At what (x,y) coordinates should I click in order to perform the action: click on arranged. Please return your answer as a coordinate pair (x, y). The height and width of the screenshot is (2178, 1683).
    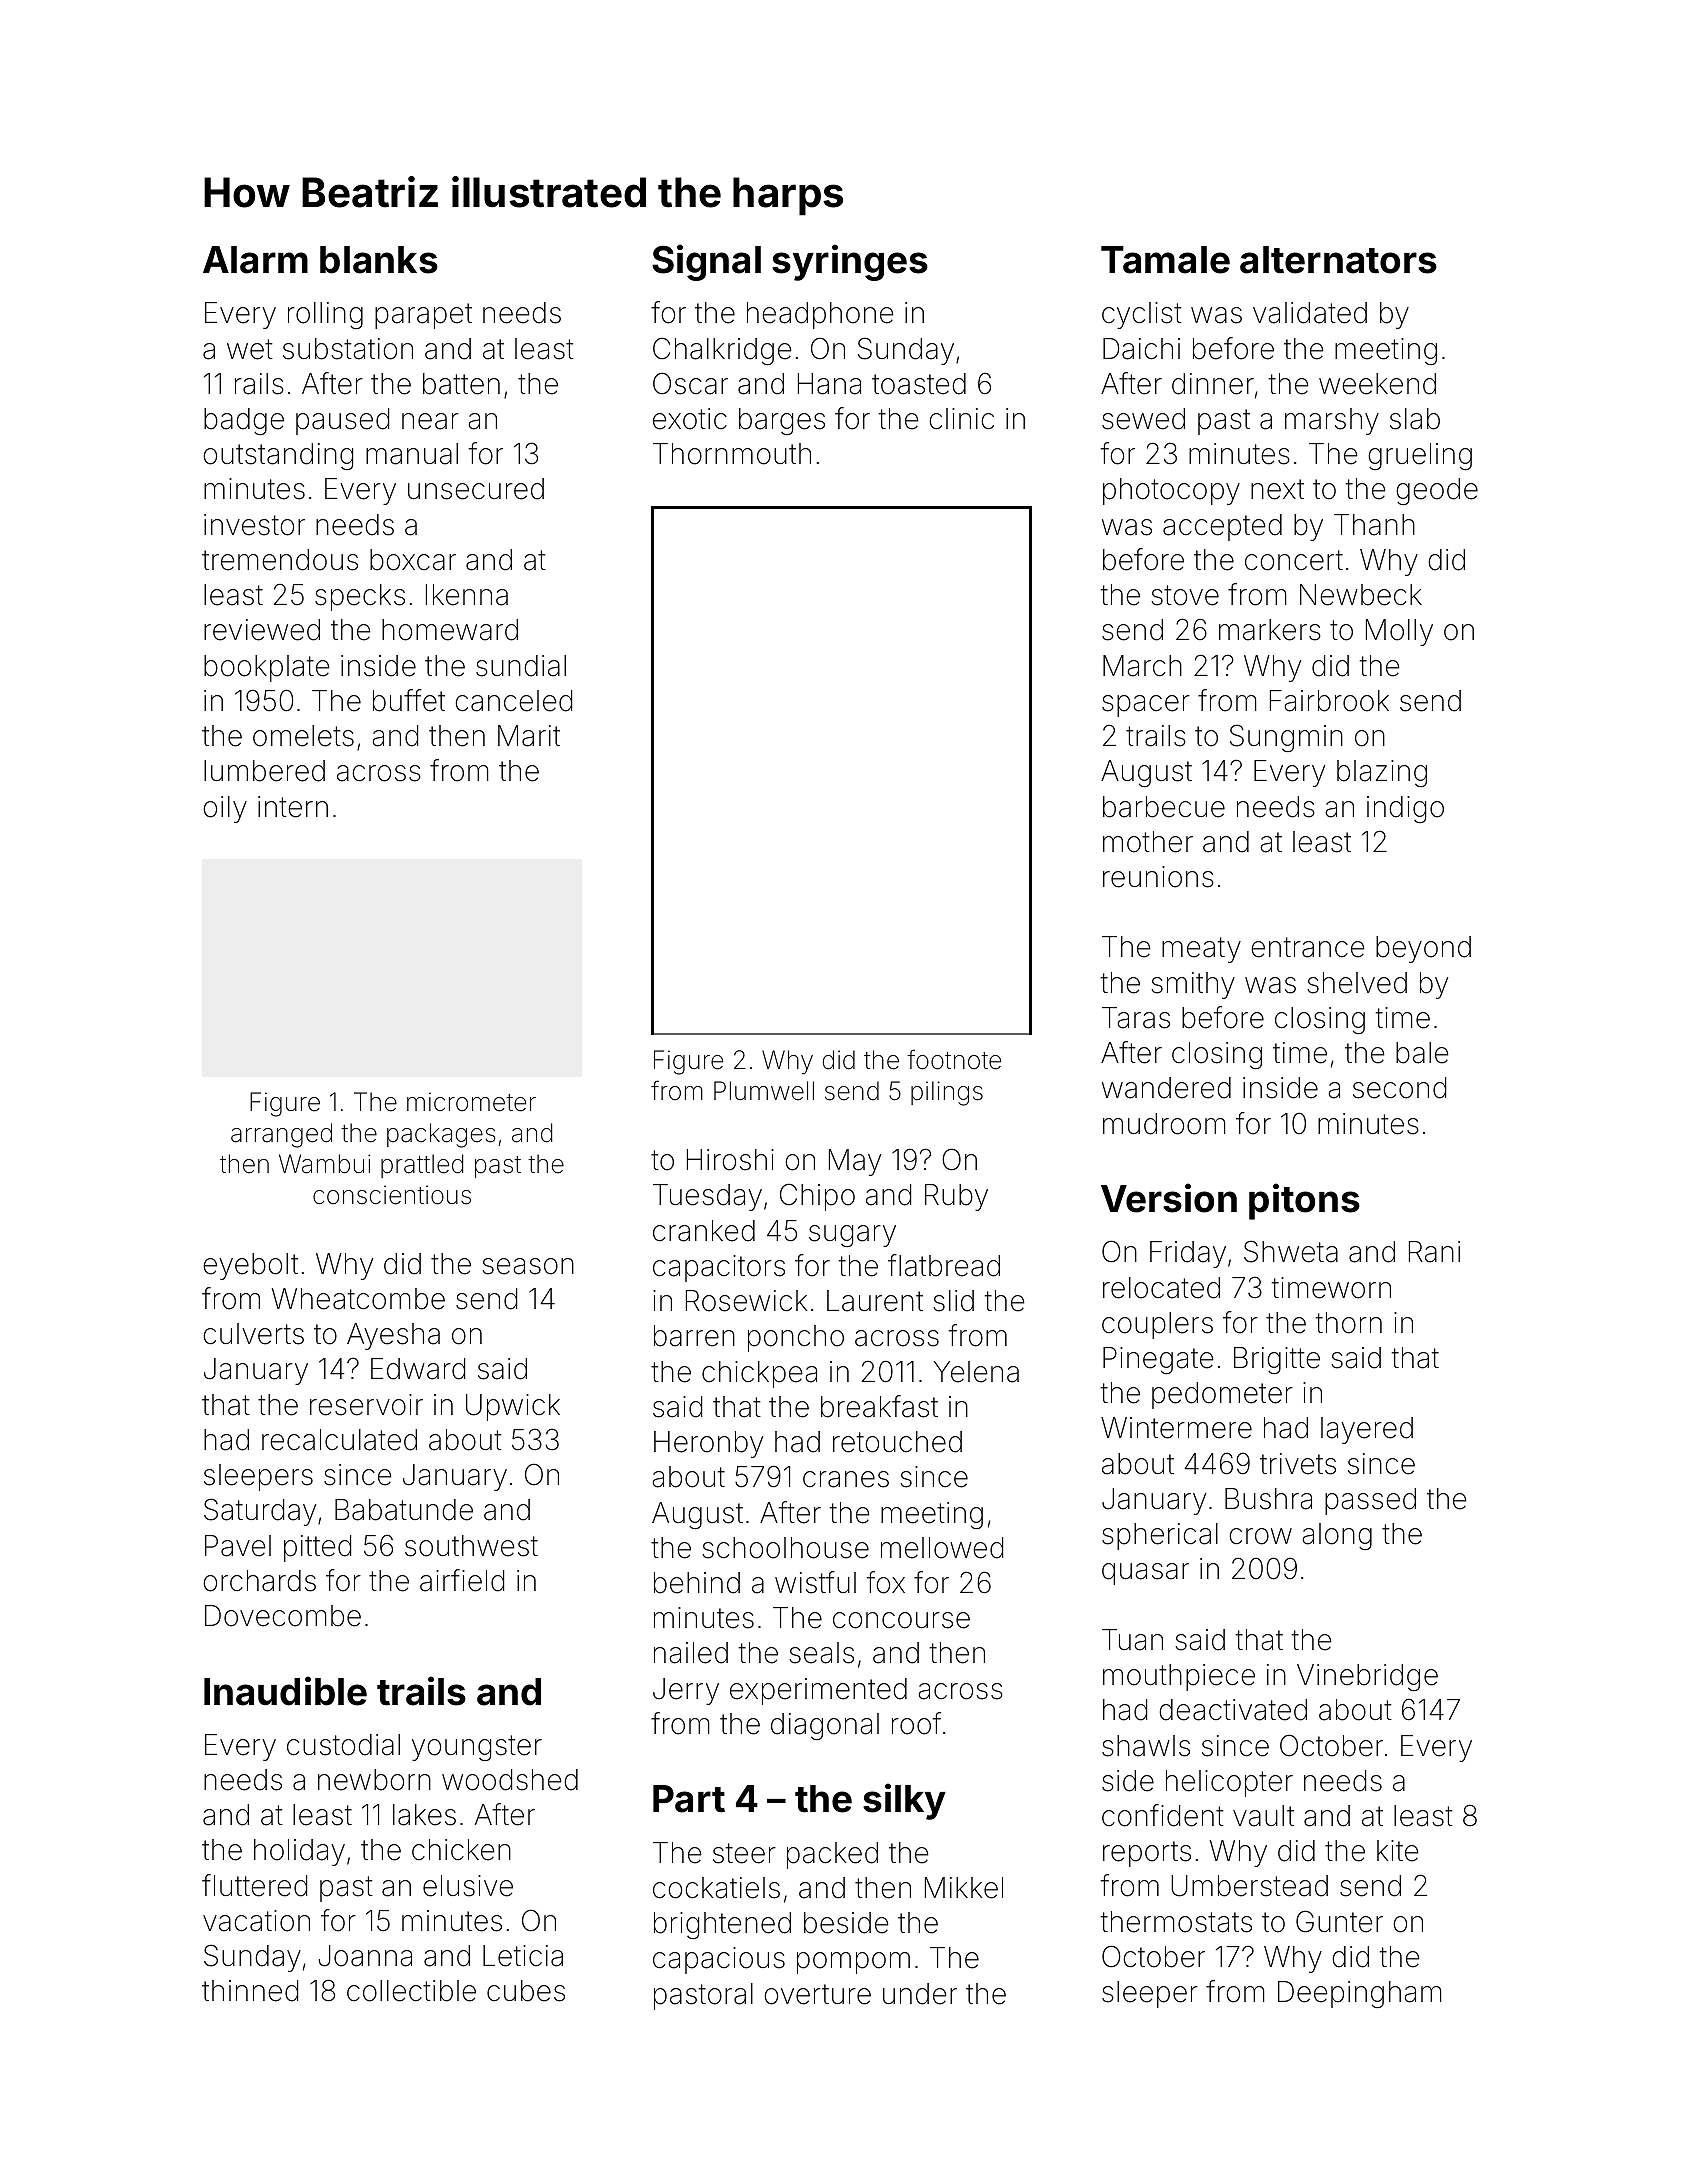
    Looking at the image, I should click on (281, 1135).
